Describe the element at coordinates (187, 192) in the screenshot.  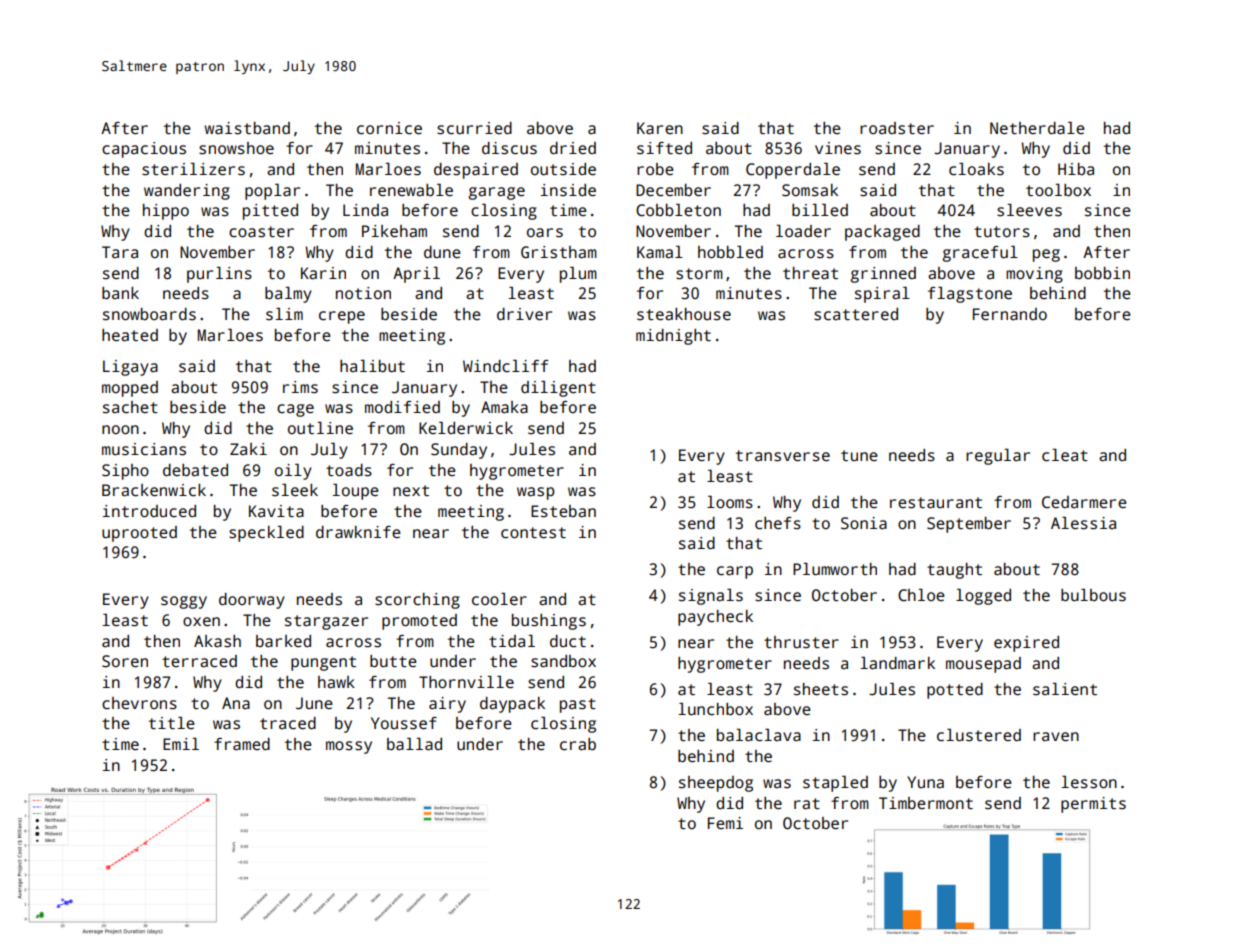
I see `wandering` at that location.
